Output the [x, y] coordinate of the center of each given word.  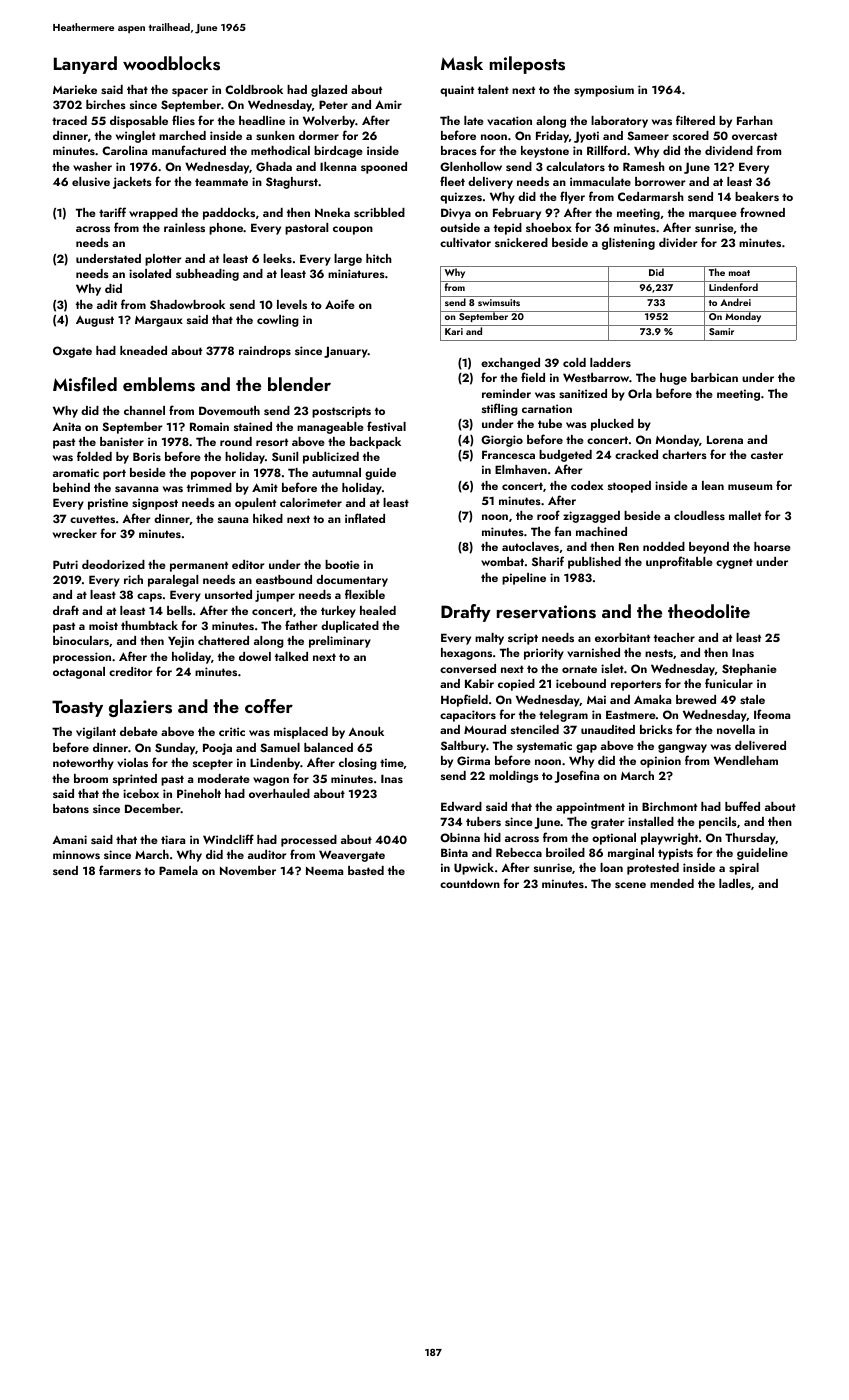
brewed [696, 699]
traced [69, 120]
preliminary [340, 642]
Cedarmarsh [651, 196]
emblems [159, 384]
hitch [379, 258]
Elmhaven [521, 469]
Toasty [77, 708]
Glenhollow [471, 166]
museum [750, 487]
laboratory [619, 122]
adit [107, 304]
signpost [155, 504]
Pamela [178, 870]
